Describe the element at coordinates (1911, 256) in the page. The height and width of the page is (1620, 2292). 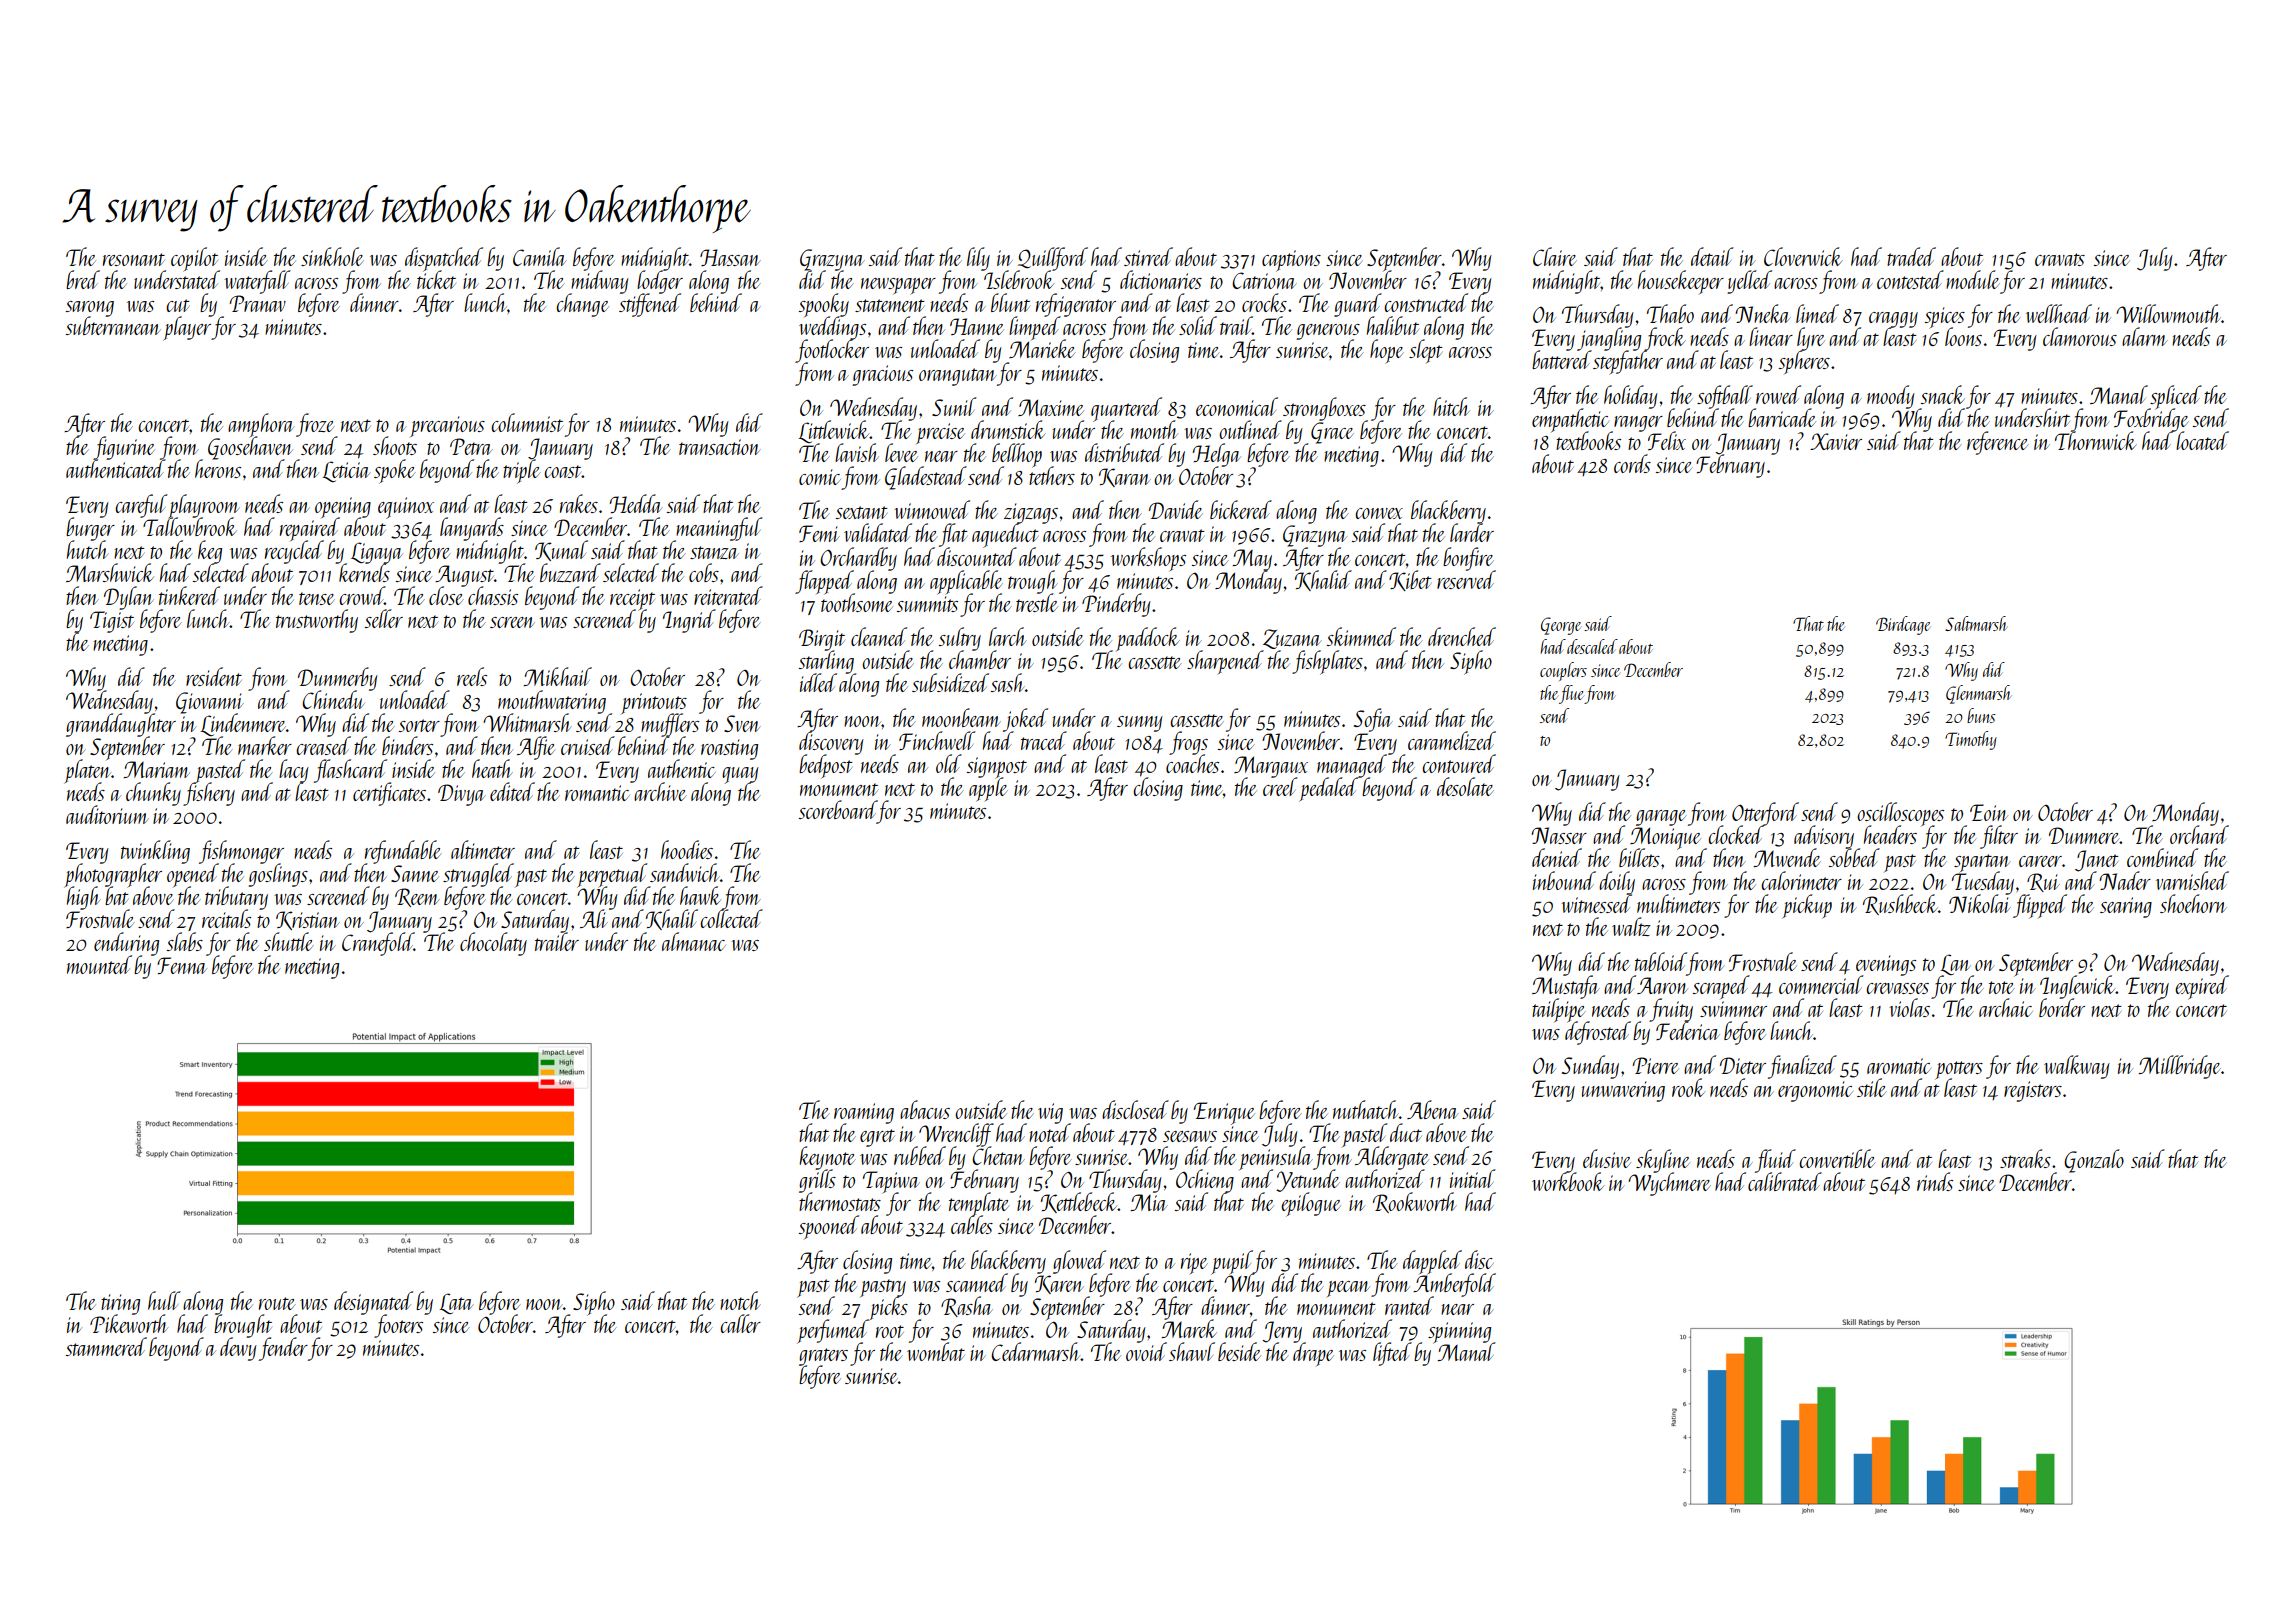
I see `traded` at that location.
